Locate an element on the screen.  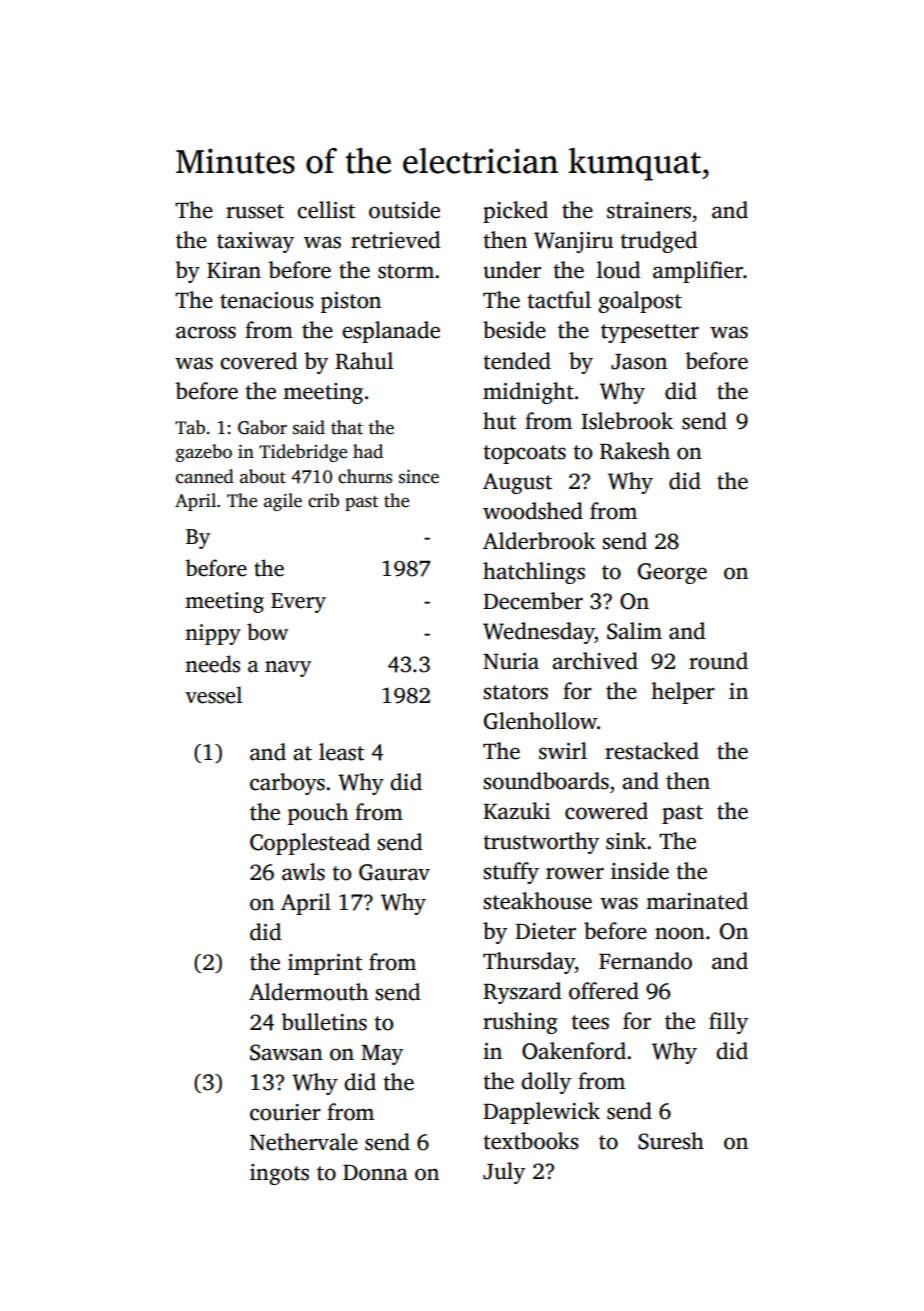
under is located at coordinates (512, 270).
